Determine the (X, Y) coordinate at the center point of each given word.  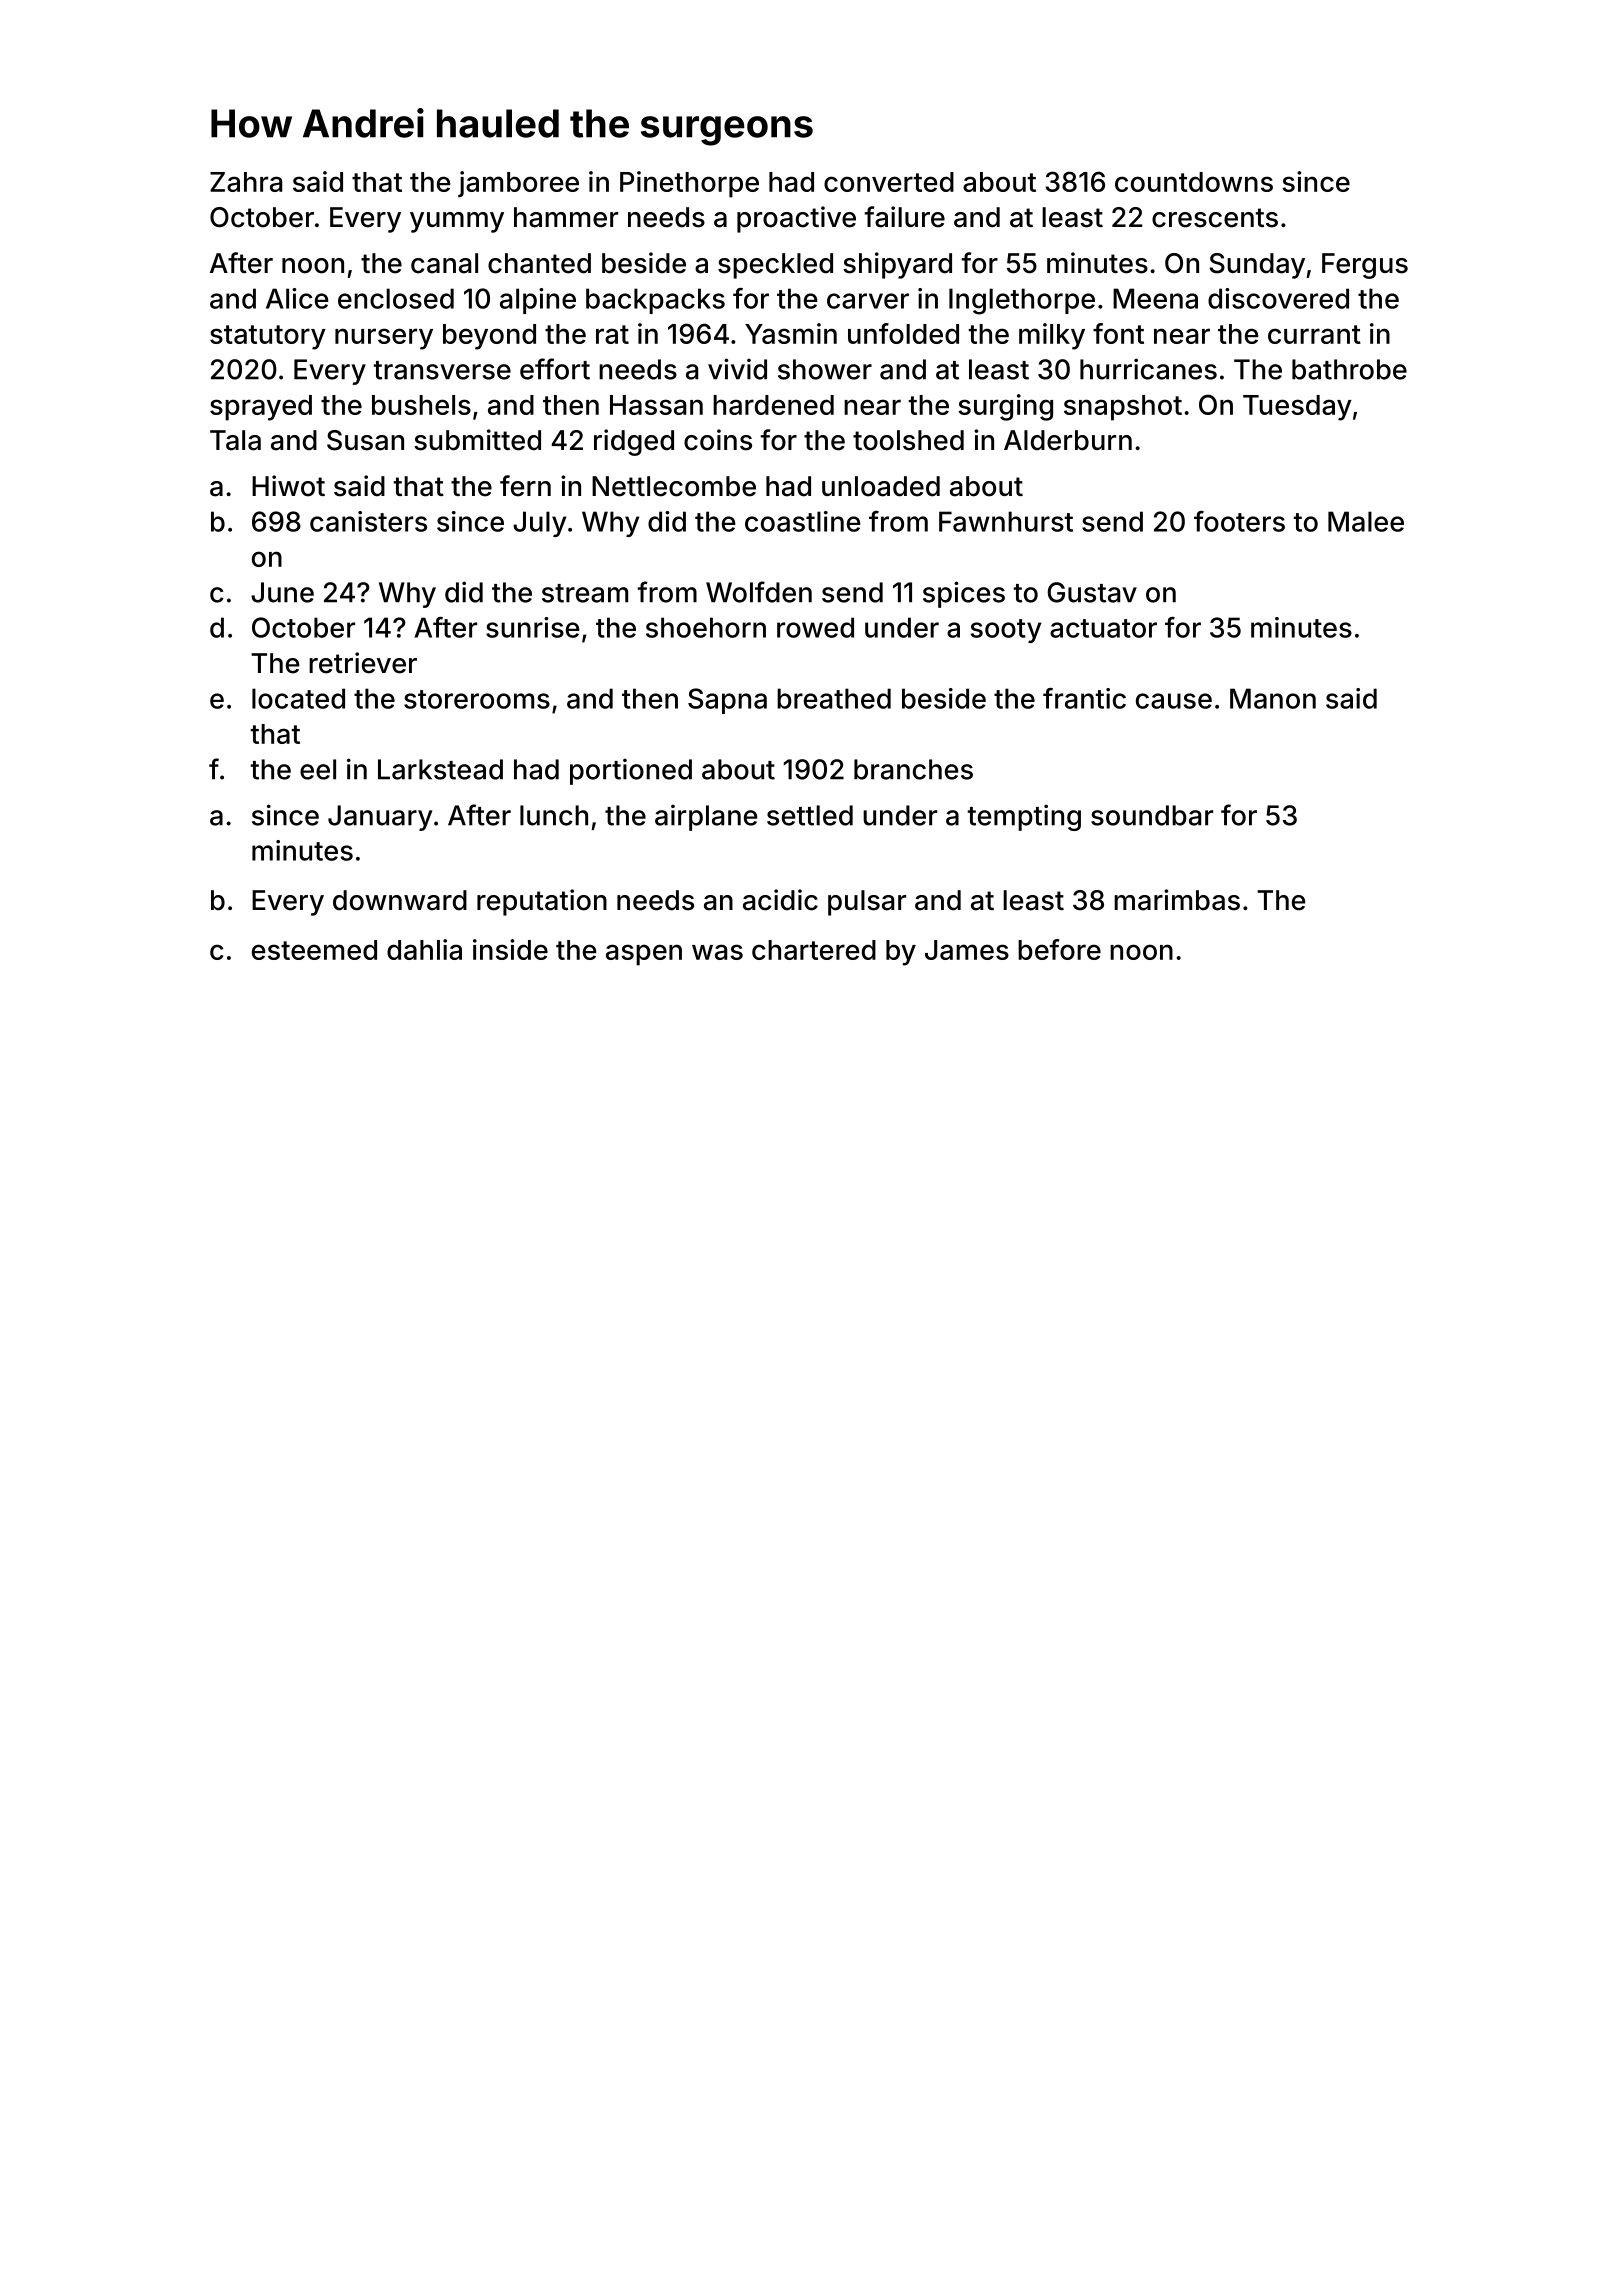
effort (555, 369)
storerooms (477, 699)
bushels (421, 405)
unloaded (881, 486)
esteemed (314, 950)
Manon (1273, 698)
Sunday (1257, 266)
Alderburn (1068, 440)
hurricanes (1148, 369)
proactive (796, 219)
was (717, 952)
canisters (368, 521)
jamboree (518, 184)
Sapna (727, 701)
